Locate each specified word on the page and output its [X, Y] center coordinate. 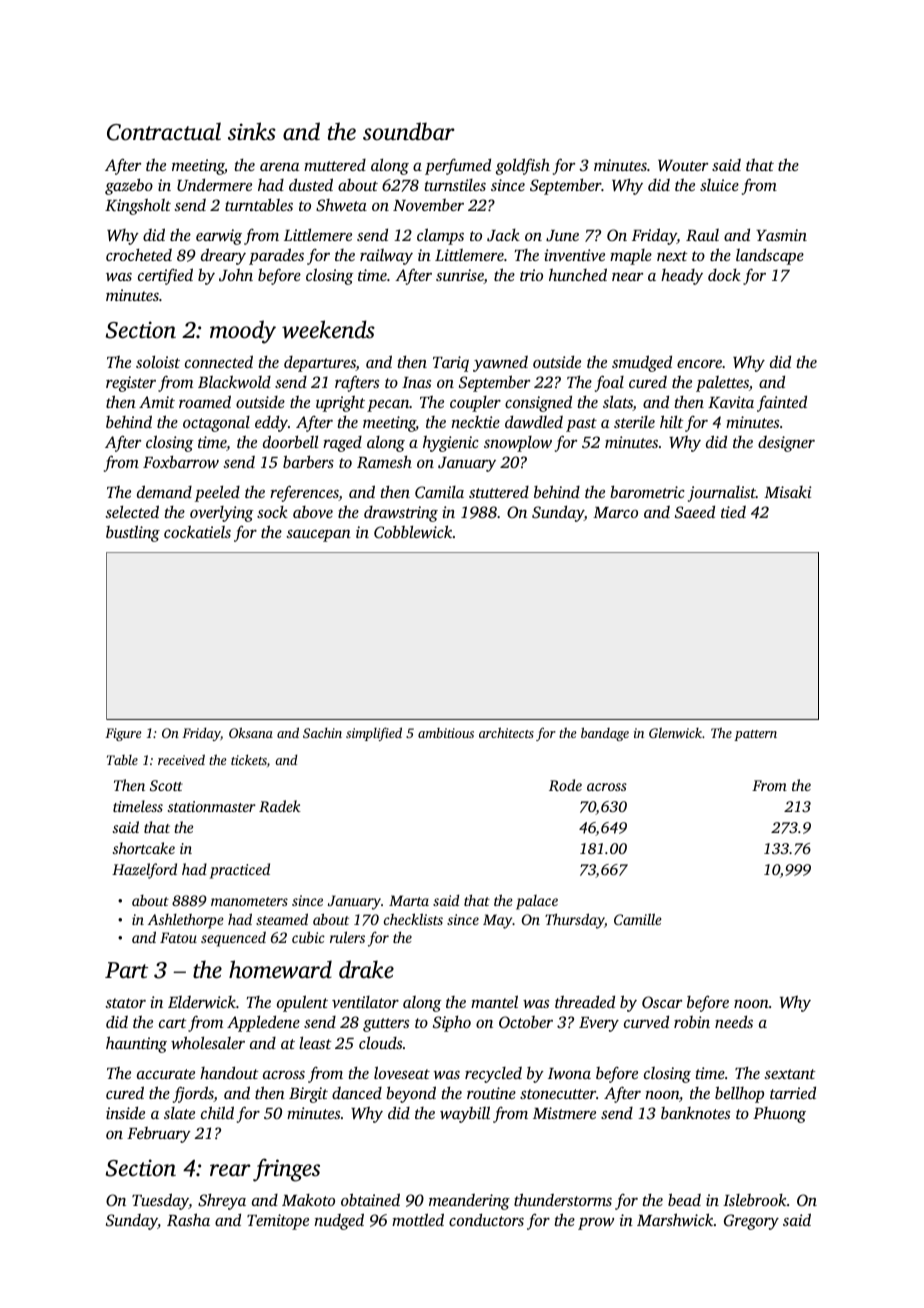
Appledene [263, 1023]
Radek [280, 806]
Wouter [683, 166]
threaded [585, 1001]
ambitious [446, 733]
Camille [638, 919]
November [428, 205]
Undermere [214, 185]
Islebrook [755, 1200]
